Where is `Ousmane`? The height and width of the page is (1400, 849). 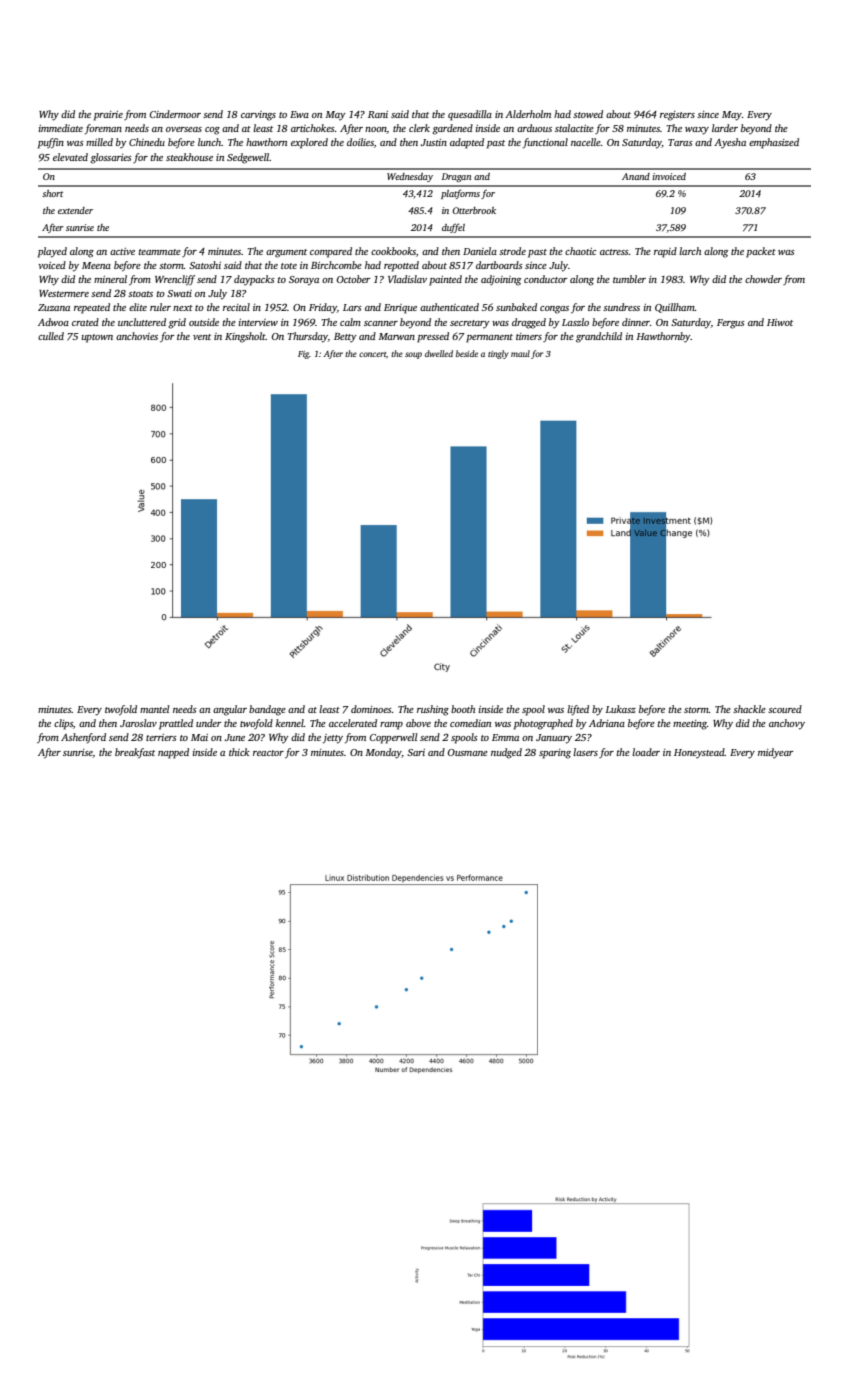 Ousmane is located at coordinates (468, 752).
